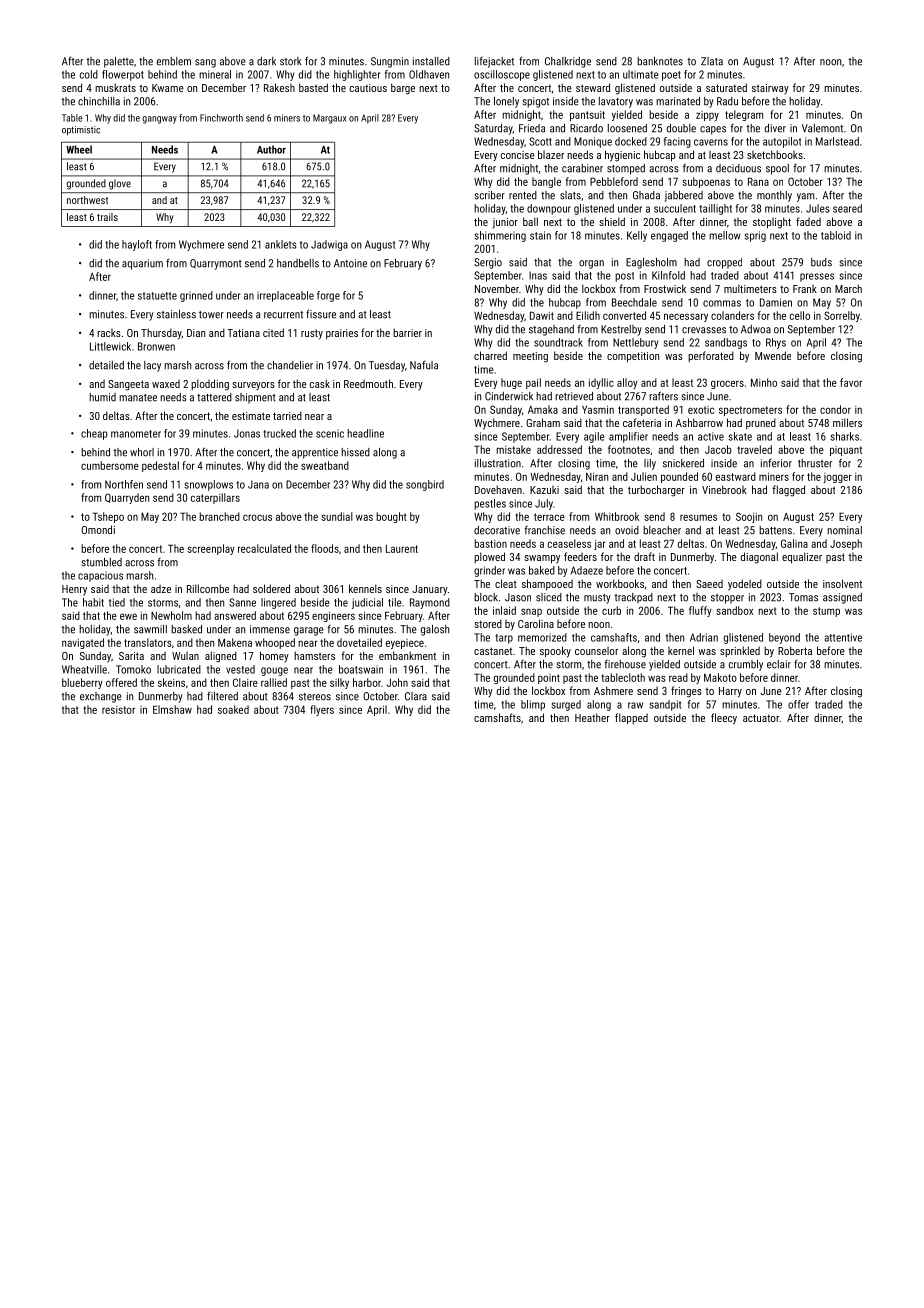 The height and width of the document is (1308, 924). I want to click on resistor, so click(118, 710).
